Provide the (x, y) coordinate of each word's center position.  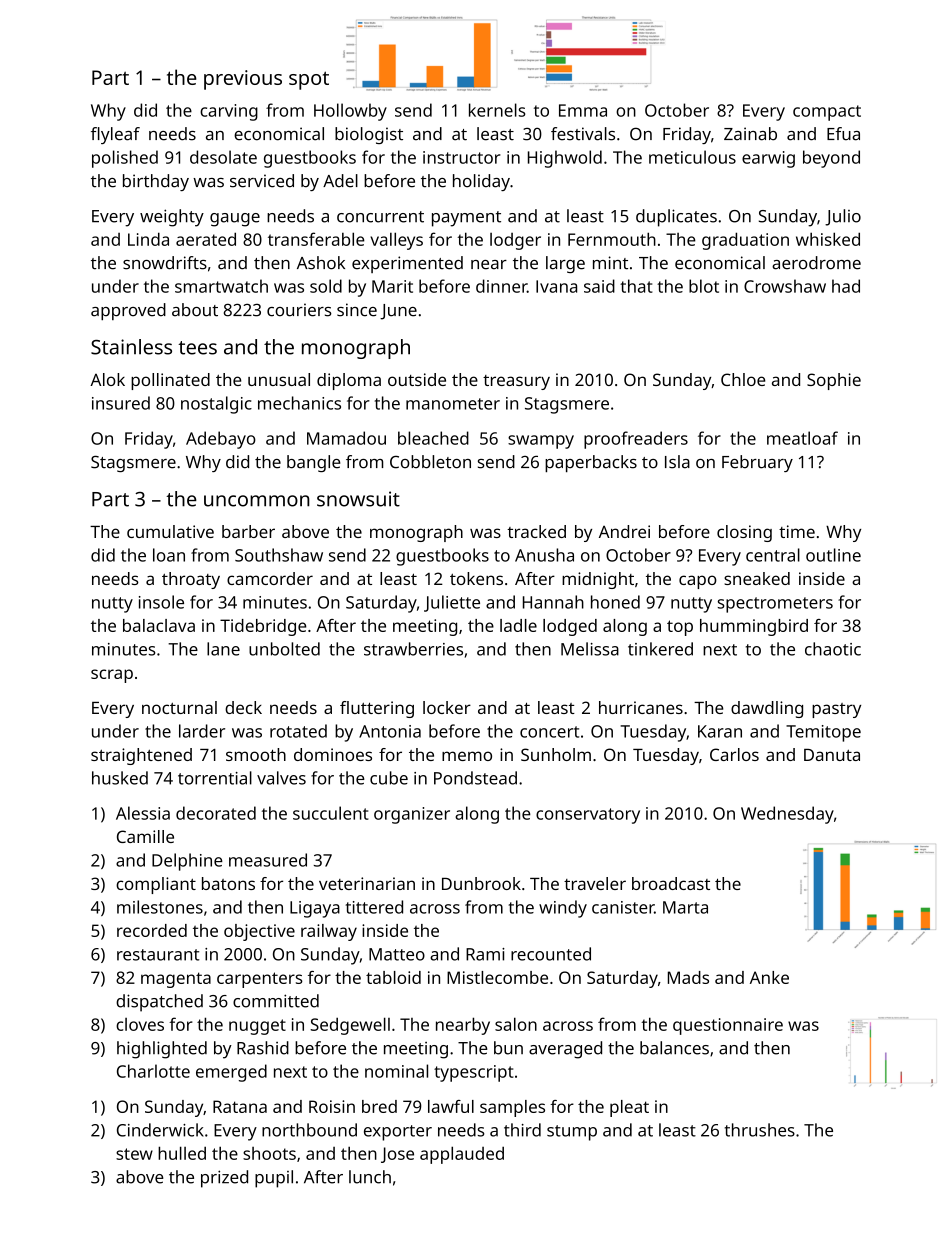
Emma (583, 110)
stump (572, 1133)
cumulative (170, 531)
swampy (541, 442)
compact (827, 113)
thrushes (760, 1130)
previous (243, 80)
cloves (140, 1024)
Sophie (834, 381)
